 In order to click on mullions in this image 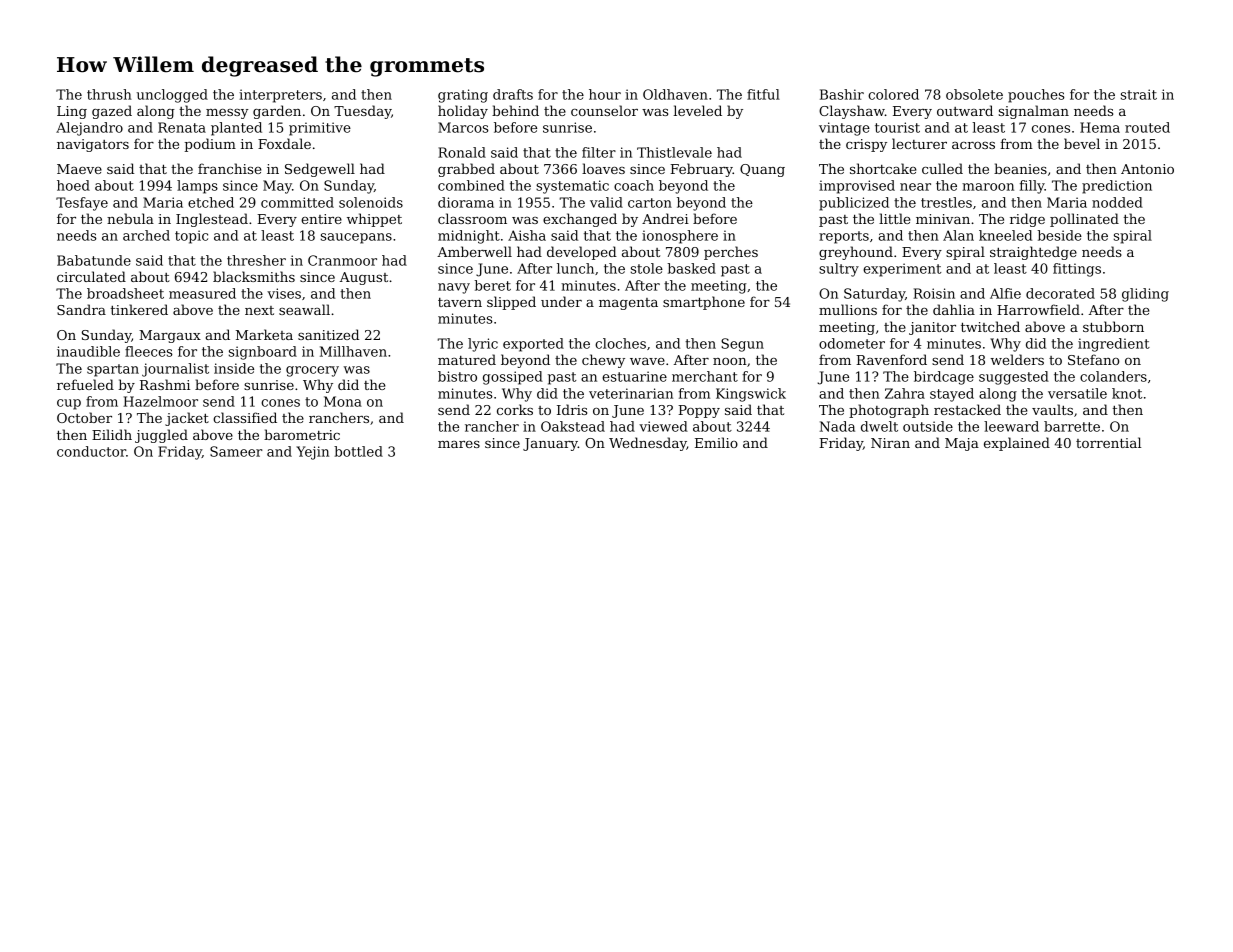, I will do `click(848, 309)`.
